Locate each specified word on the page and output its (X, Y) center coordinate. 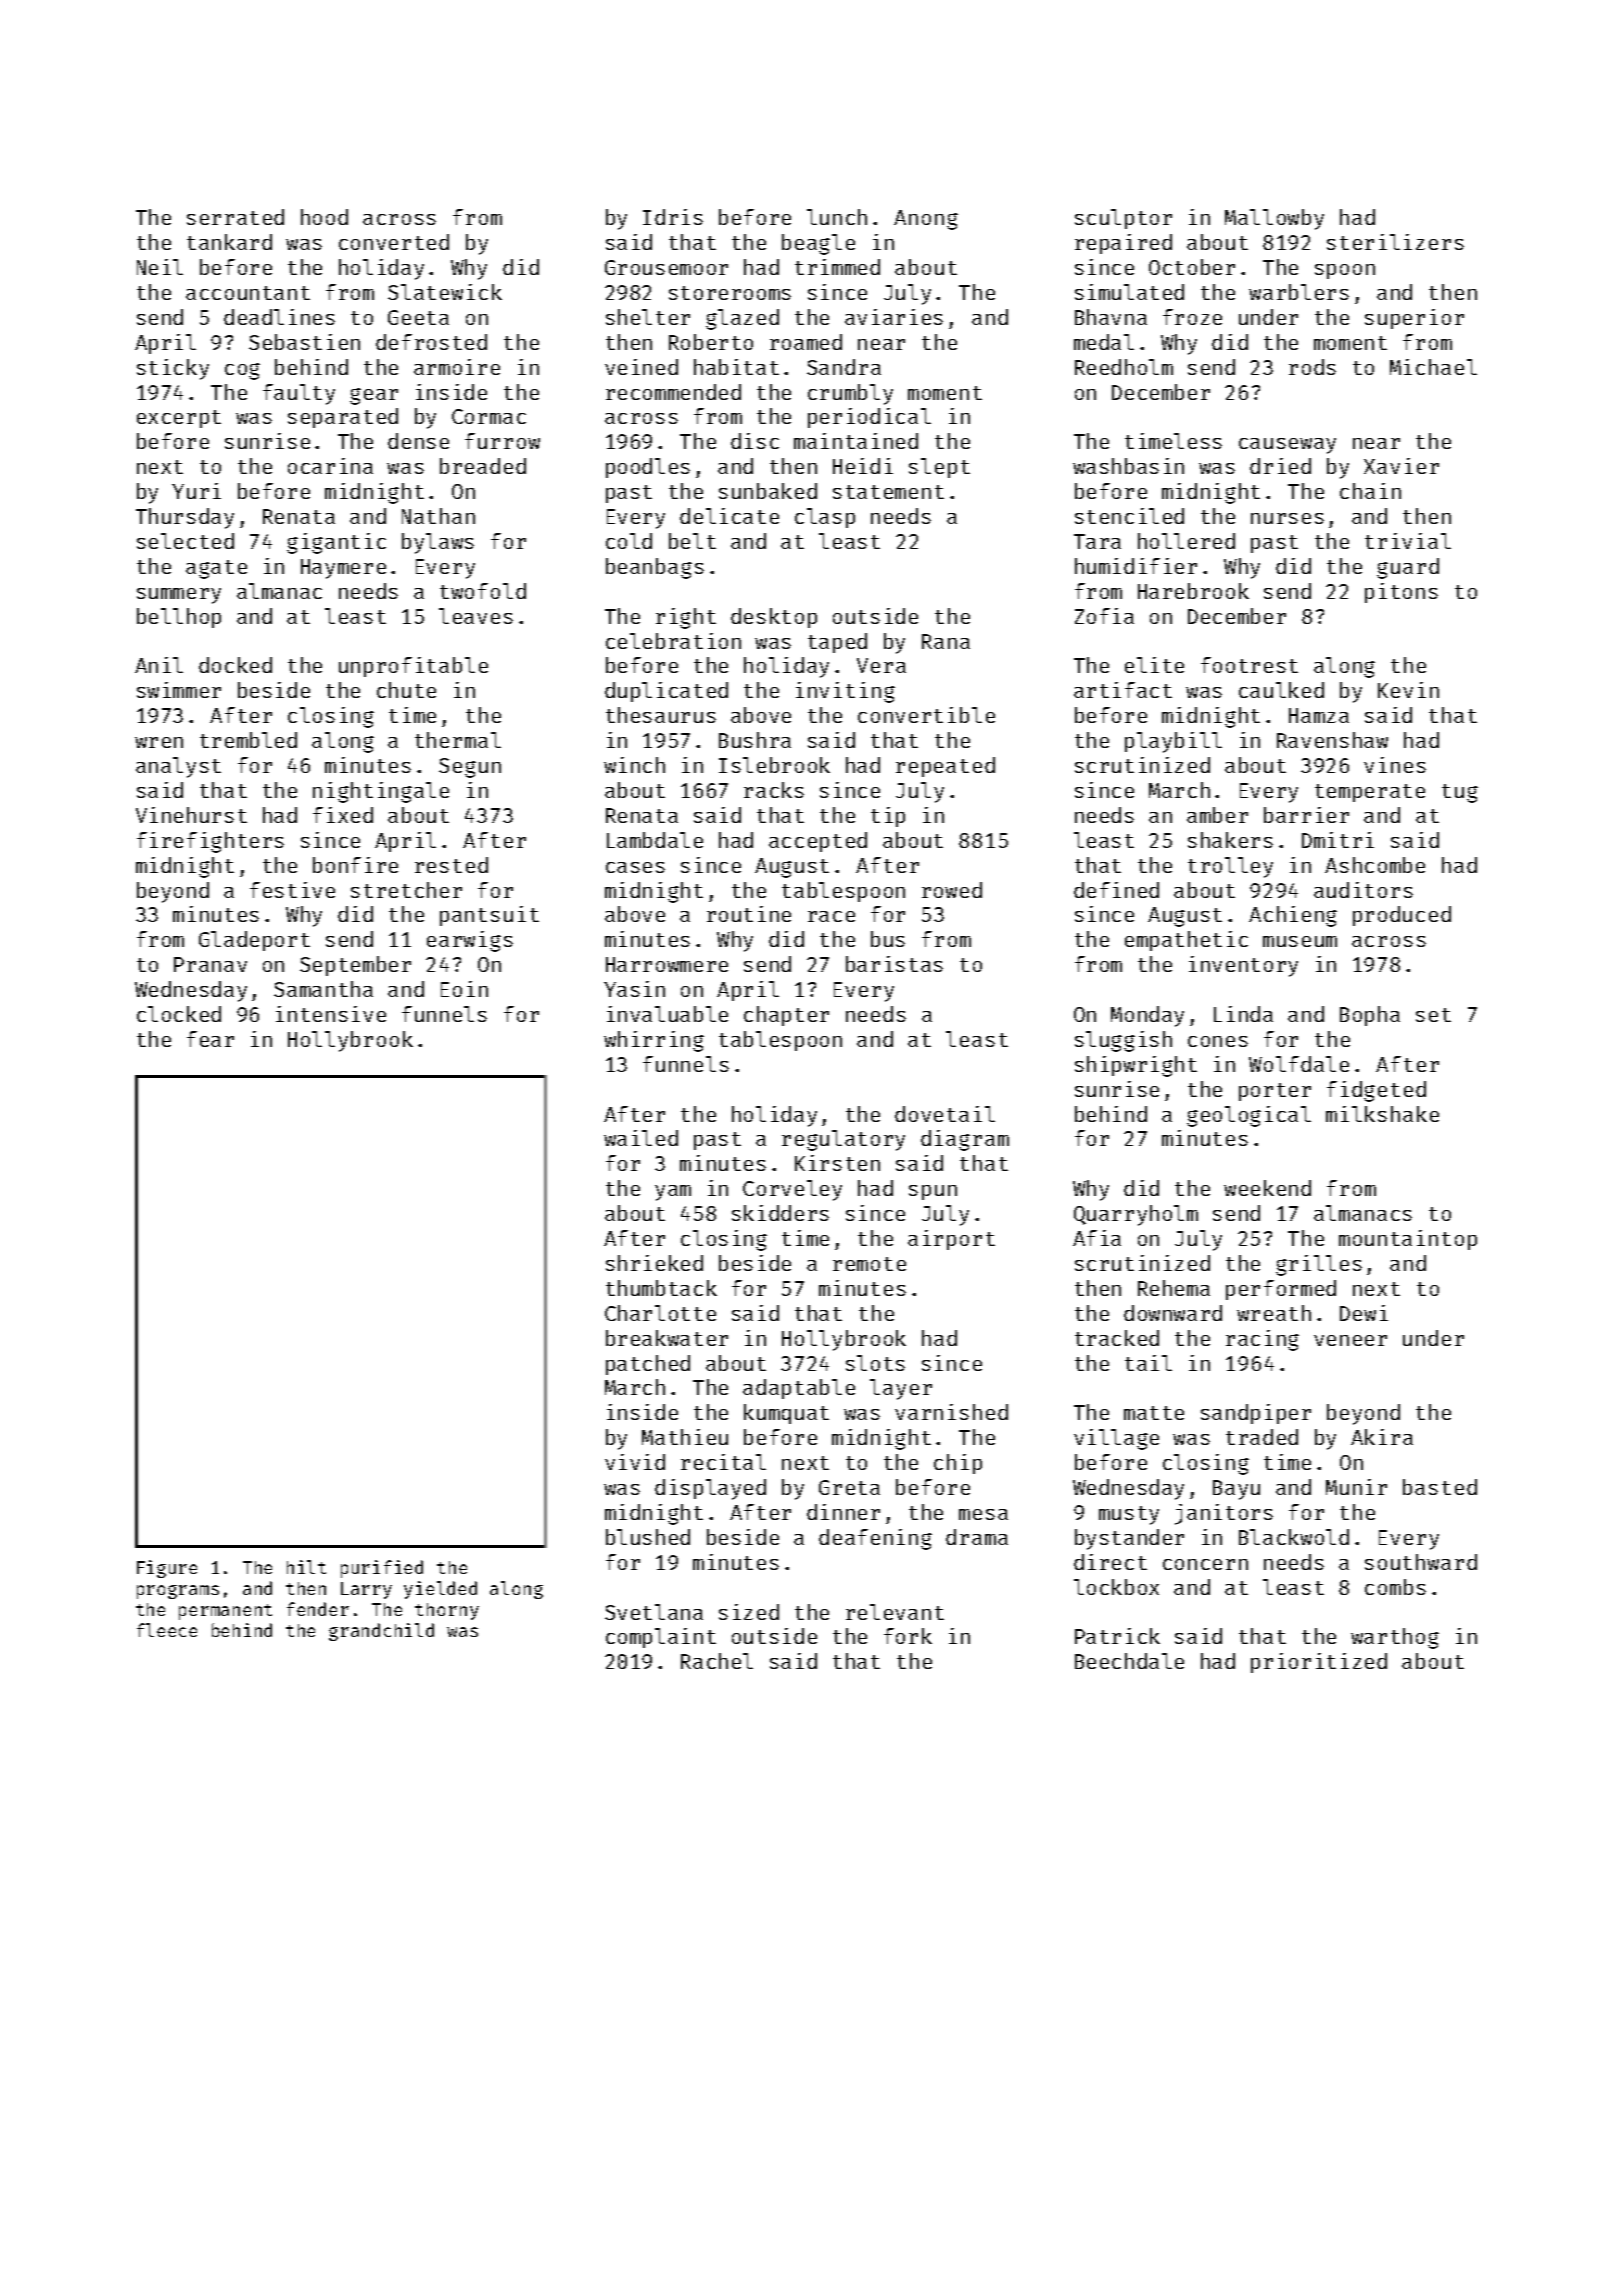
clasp (825, 518)
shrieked (654, 1263)
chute (406, 690)
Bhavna (1111, 317)
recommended (673, 392)
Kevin (1408, 690)
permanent (225, 1612)
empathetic (1186, 941)
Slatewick (445, 292)
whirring (654, 1041)
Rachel (717, 1661)
